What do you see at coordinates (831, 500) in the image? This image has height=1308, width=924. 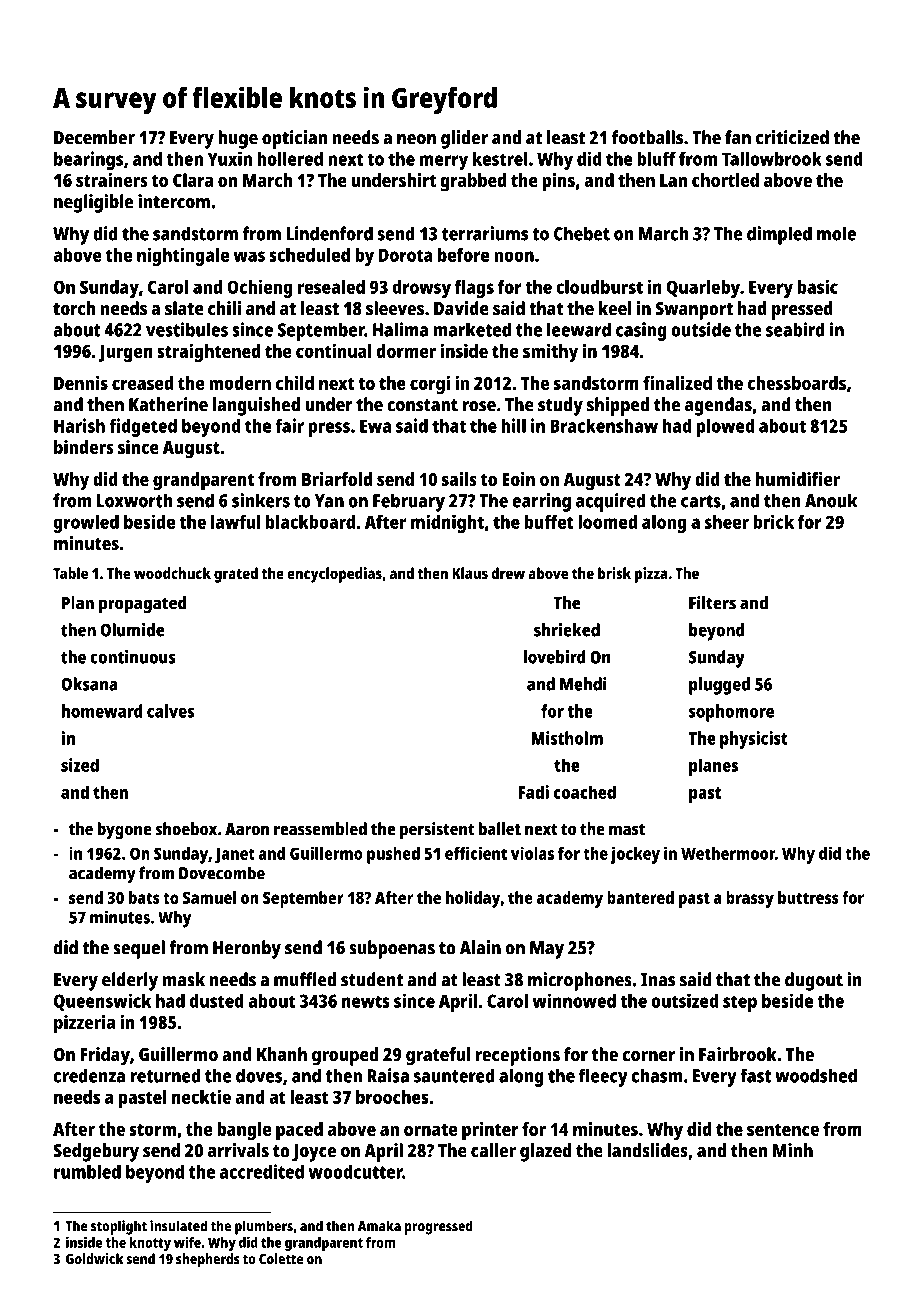 I see `Anouk` at bounding box center [831, 500].
